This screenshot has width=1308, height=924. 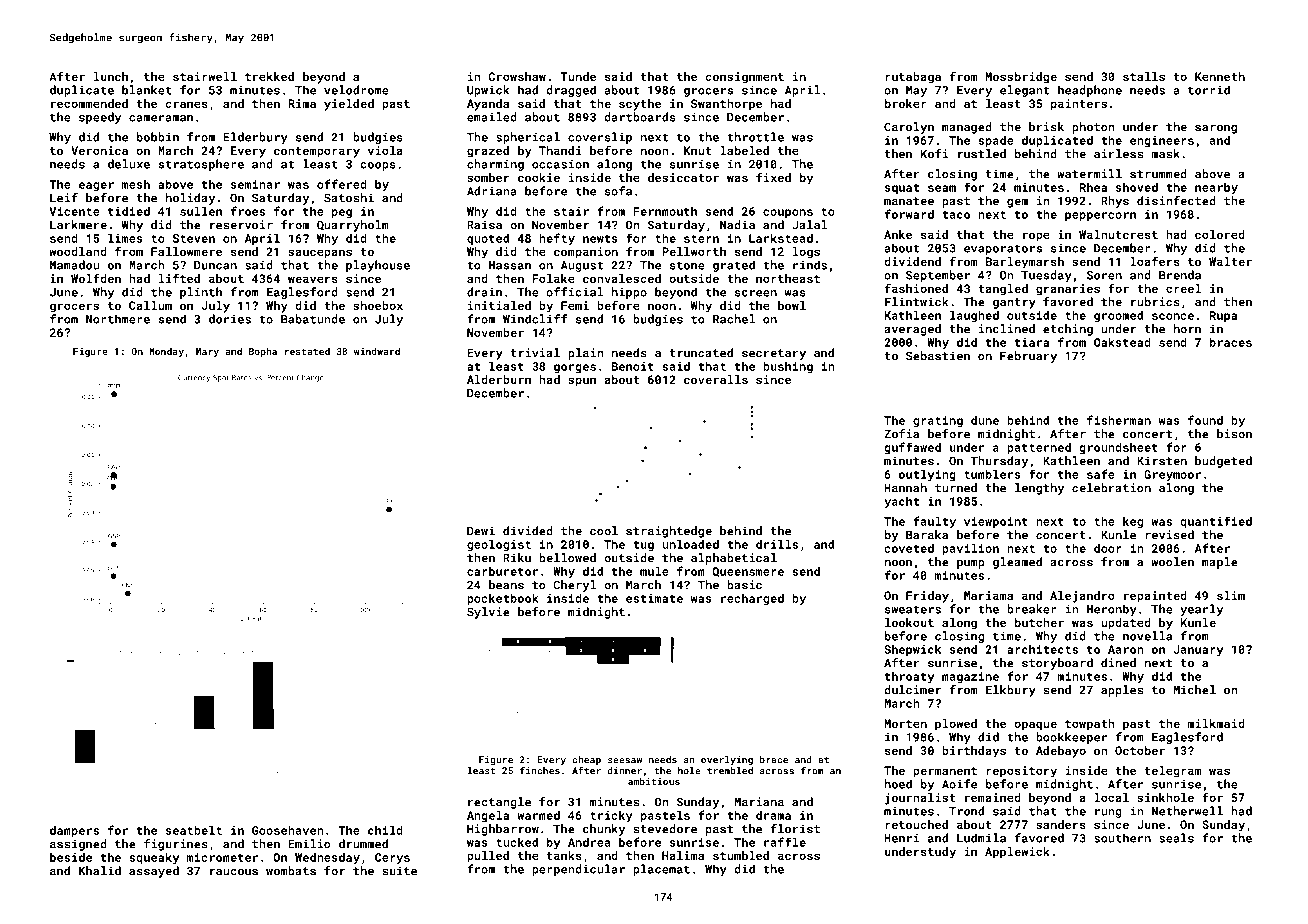 What do you see at coordinates (154, 872) in the screenshot?
I see `assayed` at bounding box center [154, 872].
